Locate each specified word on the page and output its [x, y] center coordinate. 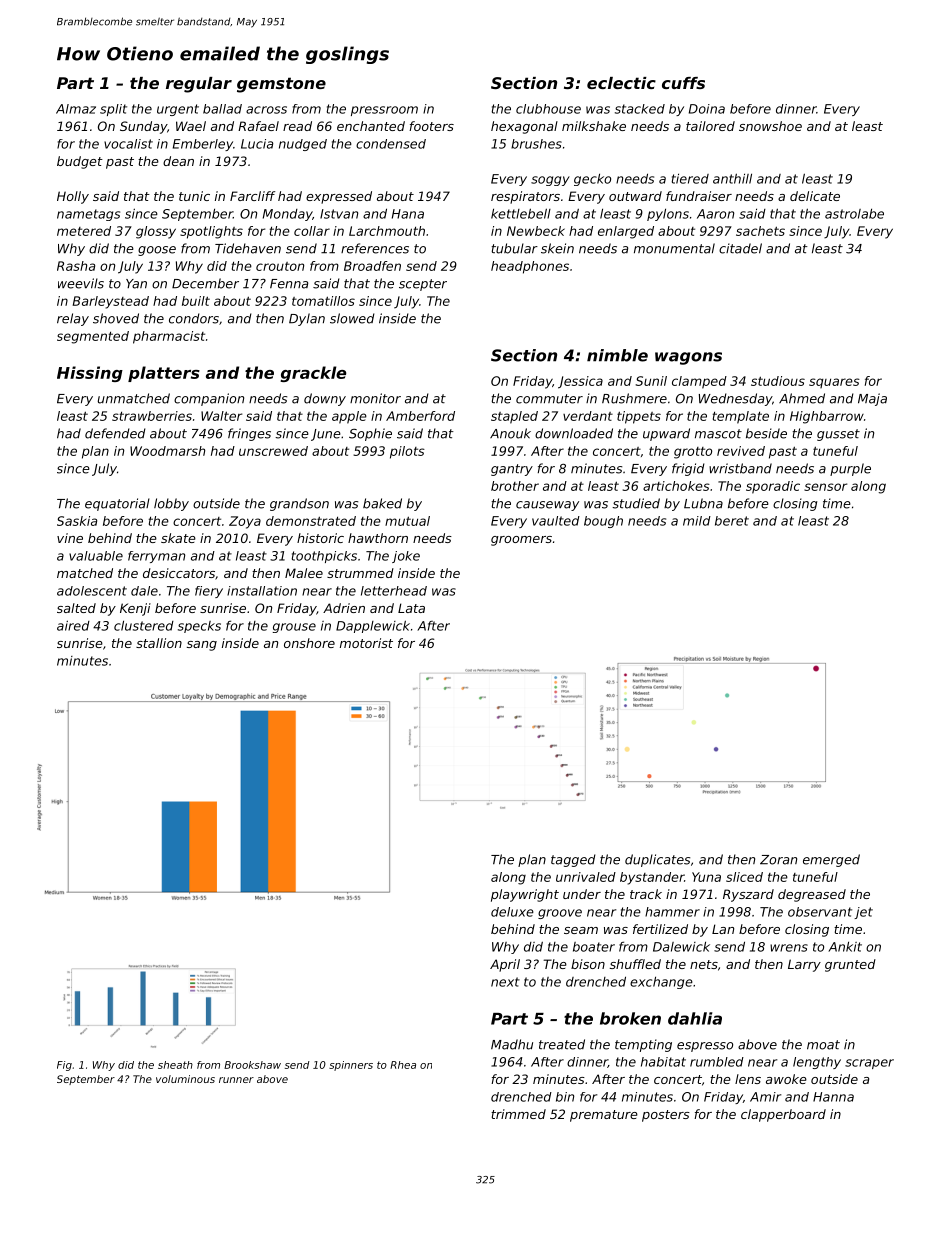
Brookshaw [252, 1065]
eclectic [621, 83]
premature [604, 1116]
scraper [869, 1064]
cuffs [683, 83]
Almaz [76, 109]
